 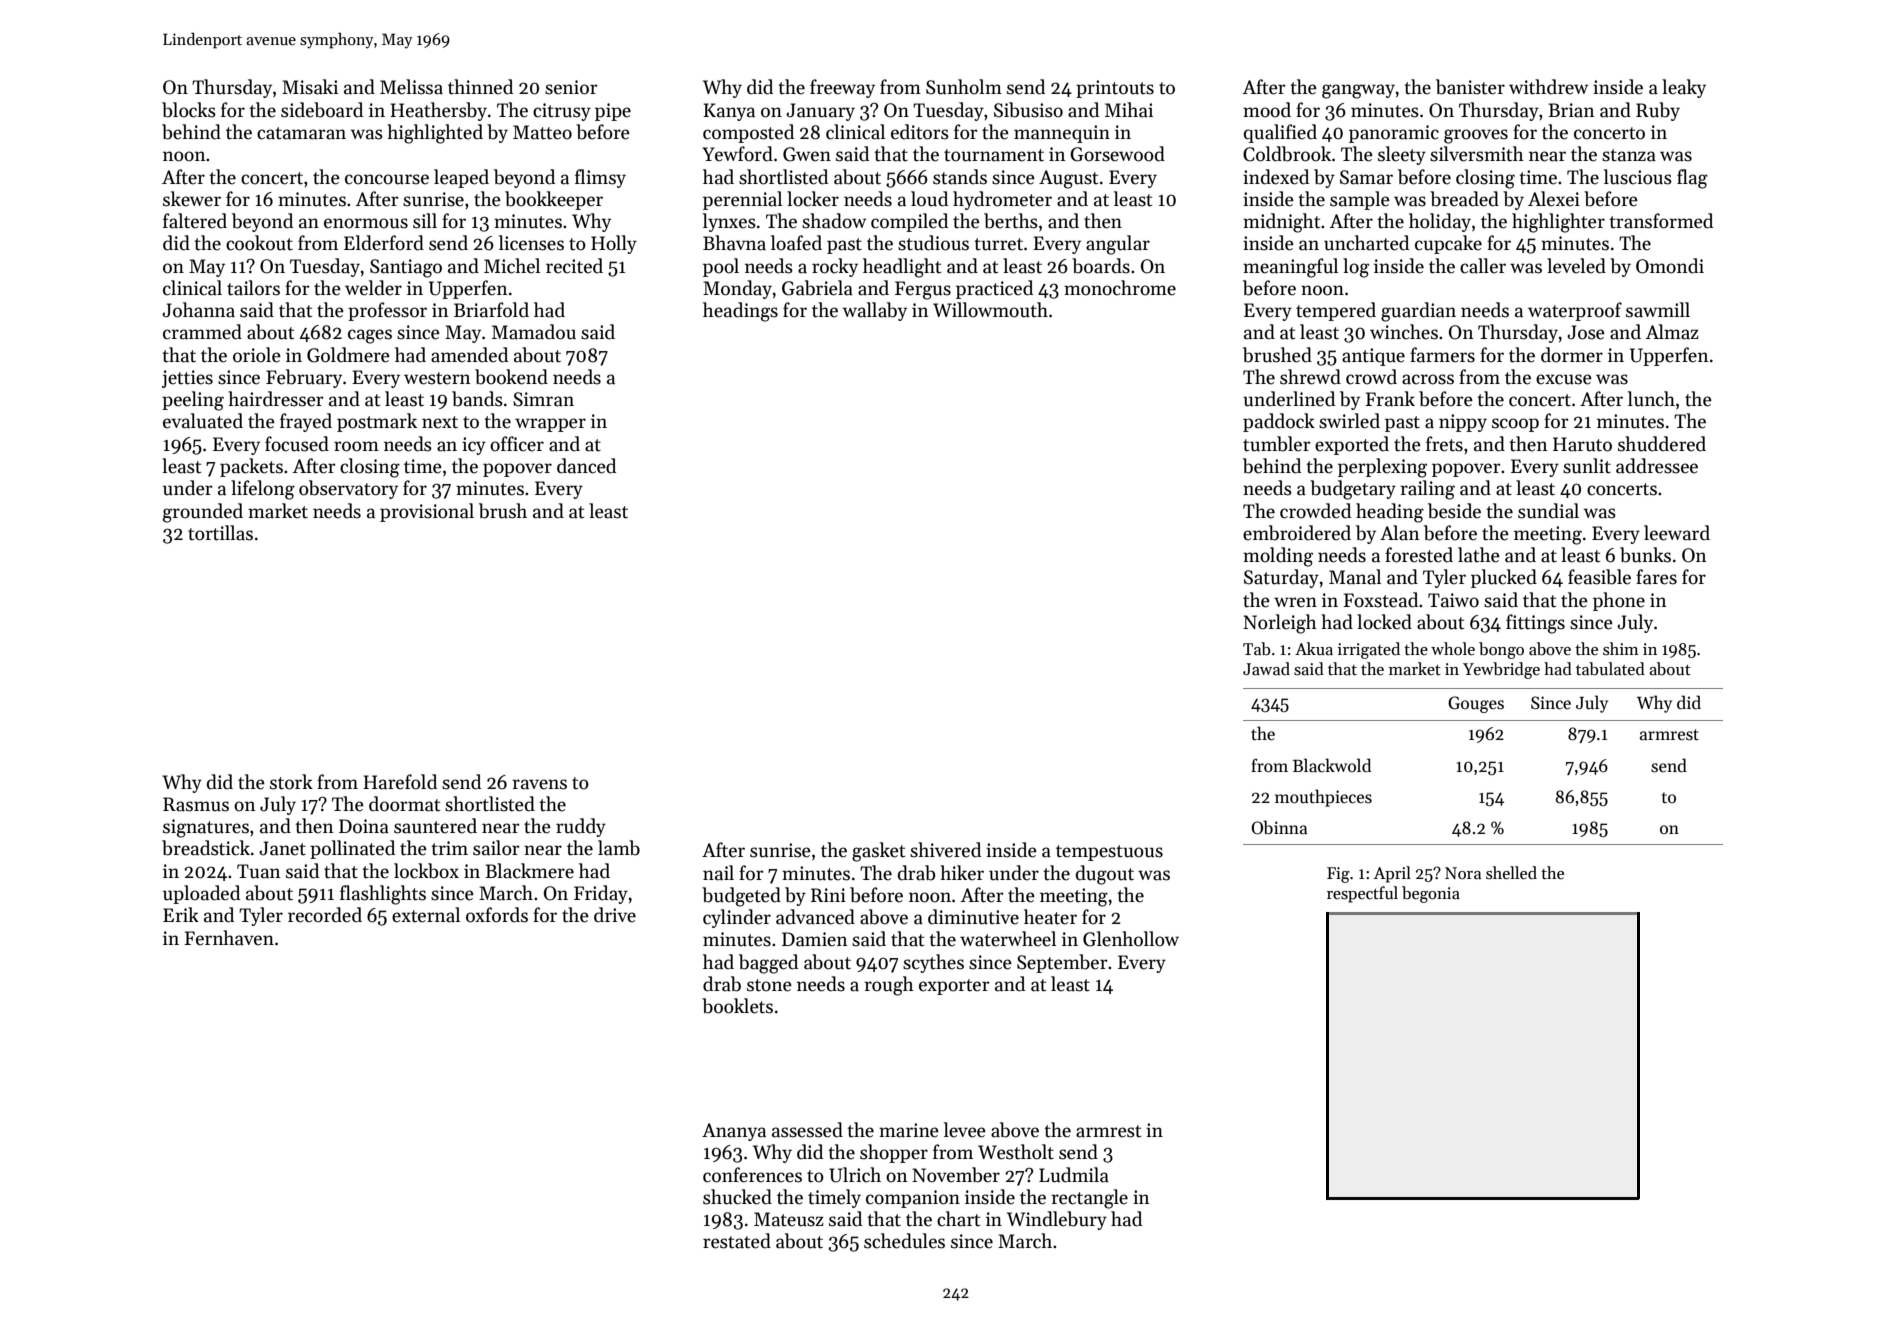 What do you see at coordinates (387, 179) in the screenshot?
I see `concourse` at bounding box center [387, 179].
